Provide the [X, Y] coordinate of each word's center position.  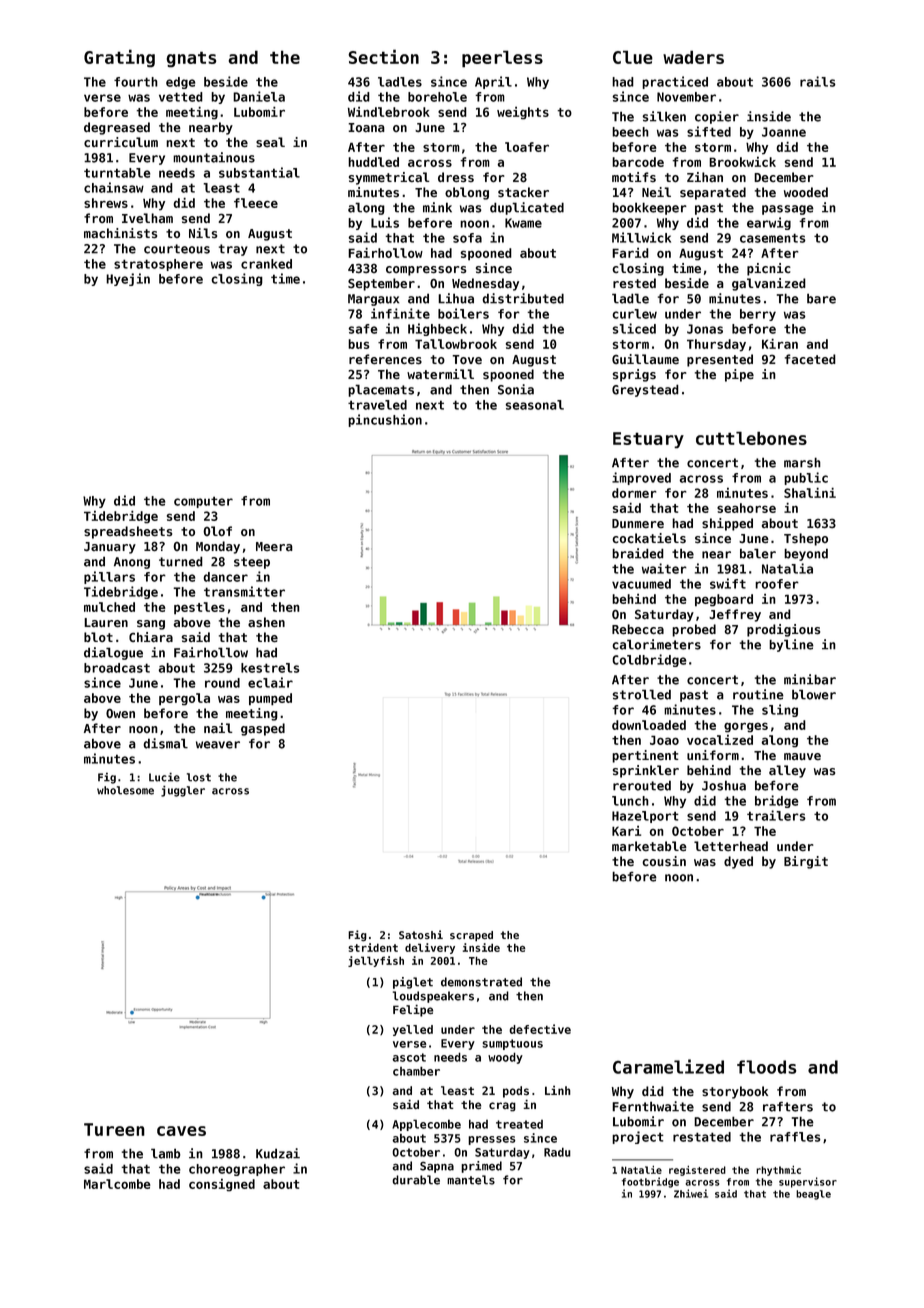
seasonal [535, 405]
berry [758, 315]
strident [373, 947]
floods [766, 1067]
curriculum [121, 142]
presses [492, 1140]
